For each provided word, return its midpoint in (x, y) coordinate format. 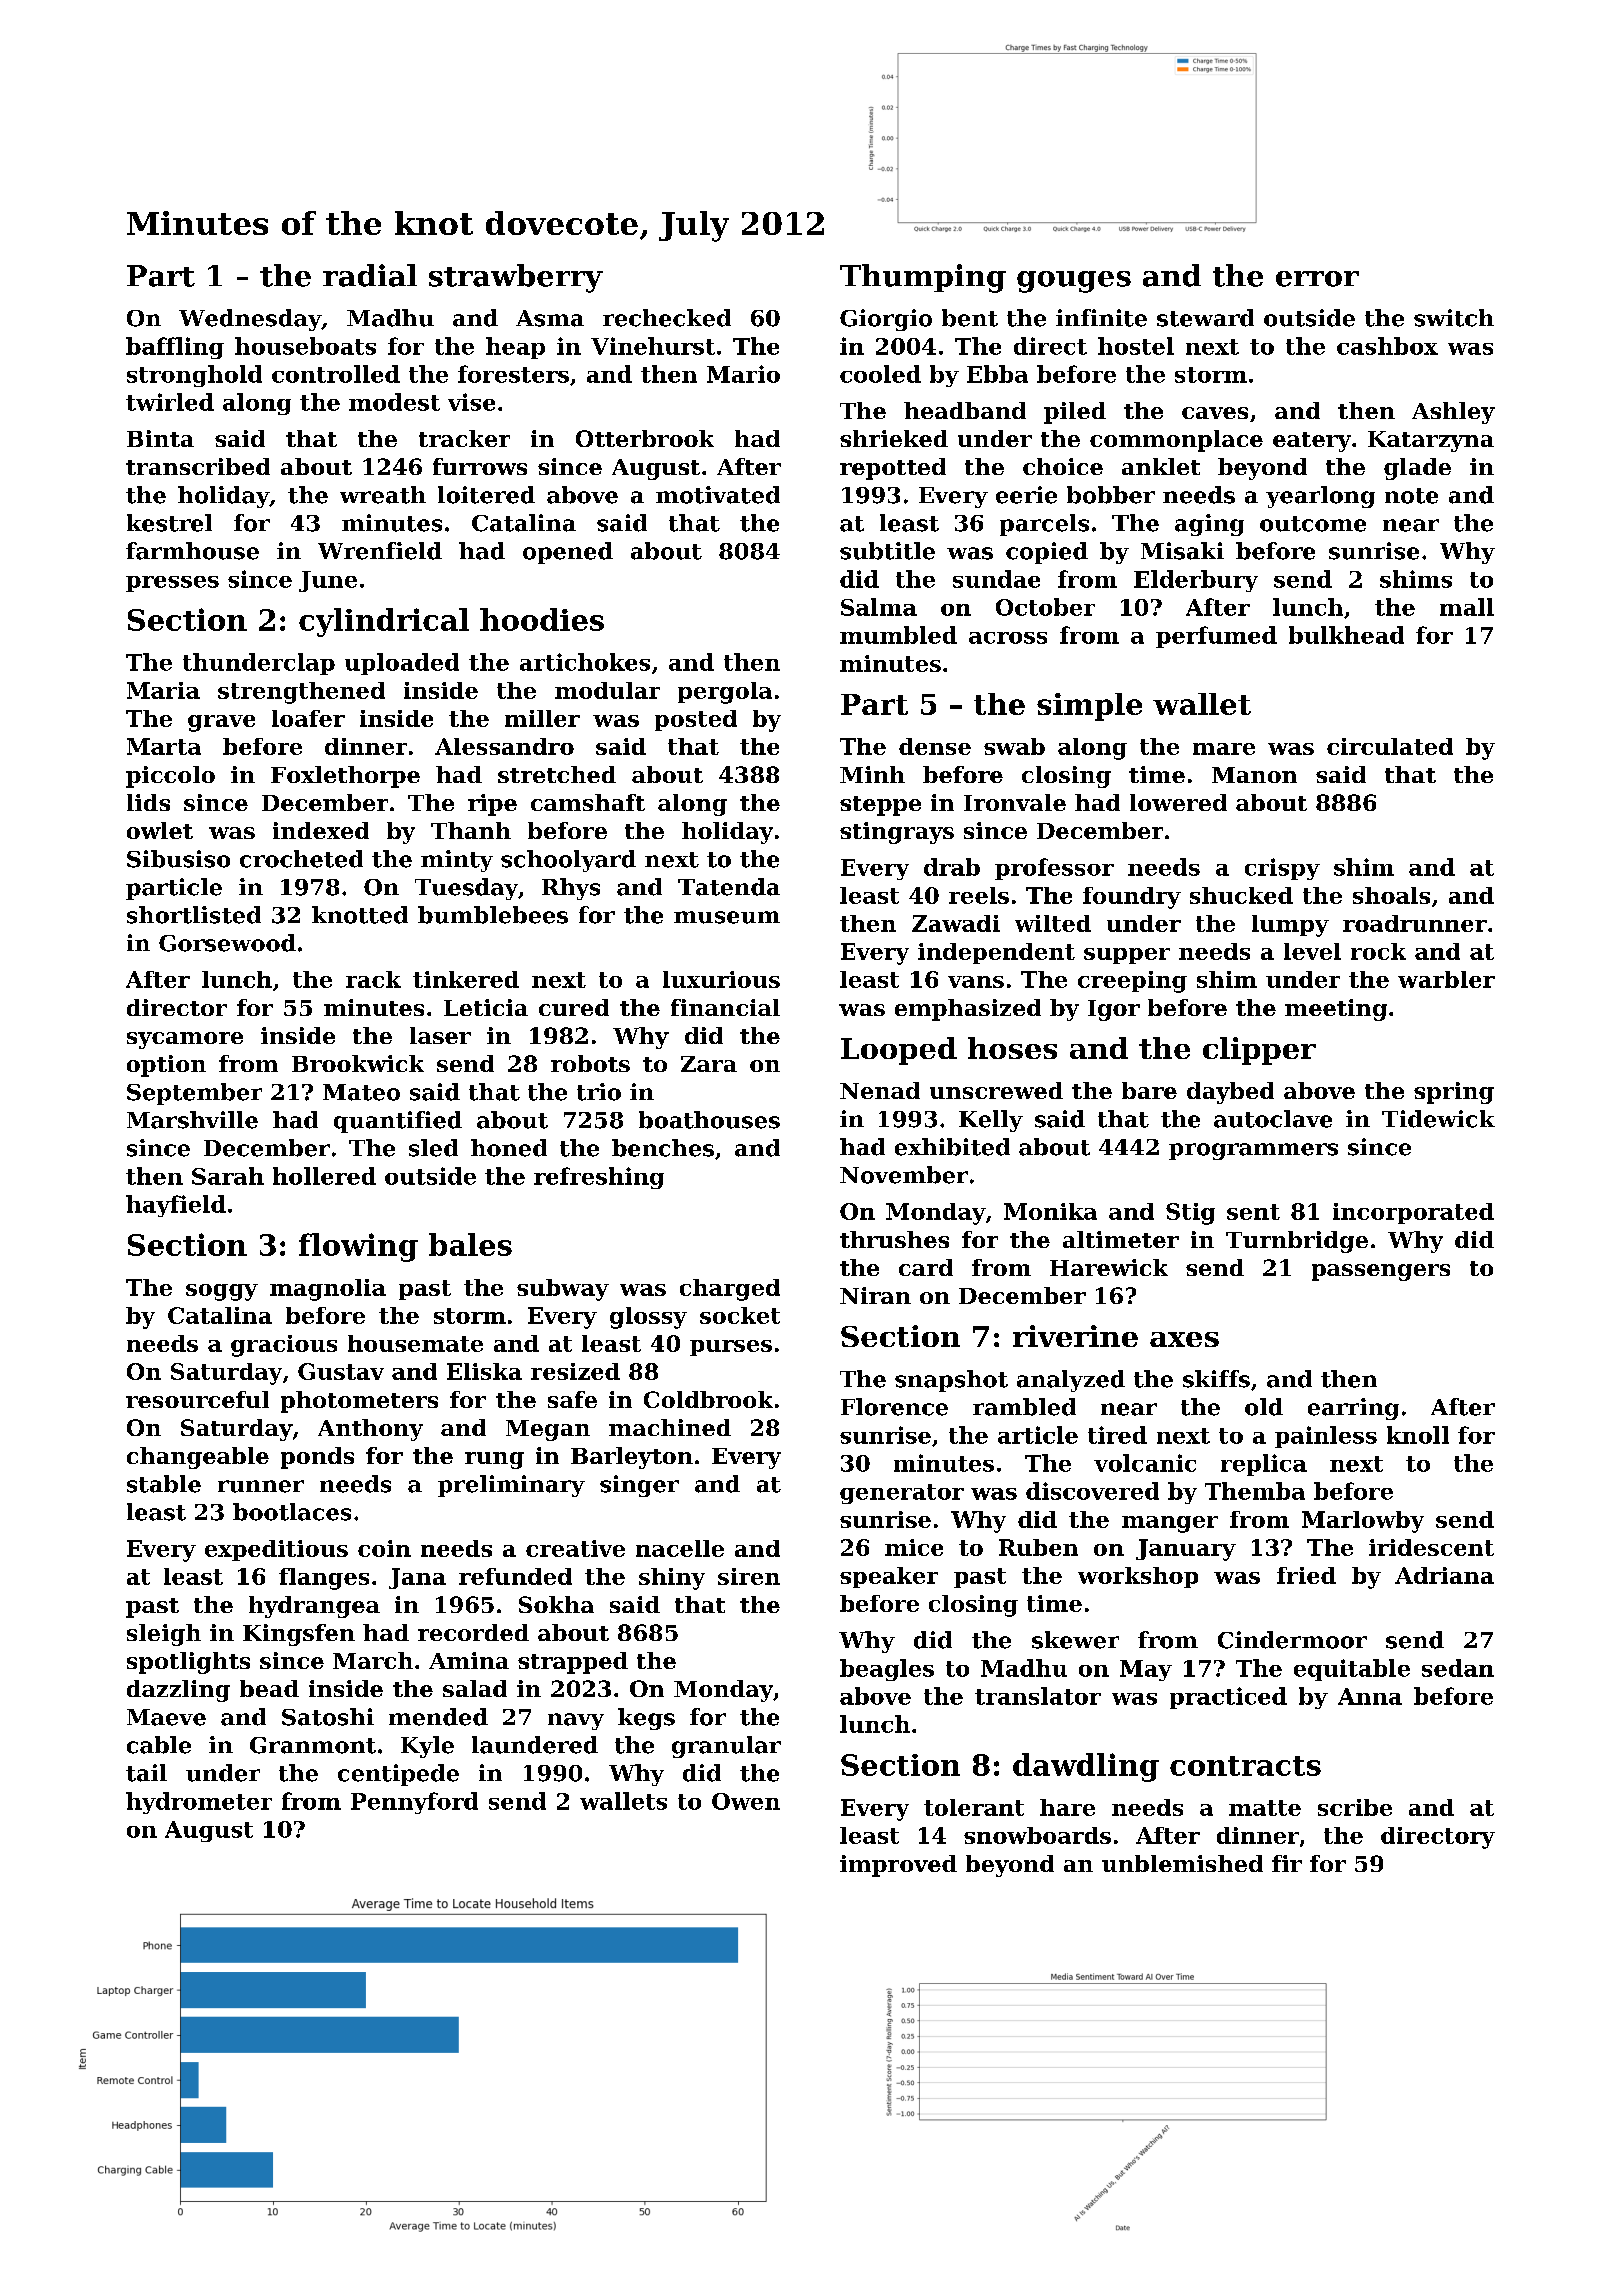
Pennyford (414, 1803)
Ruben (1038, 1547)
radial (370, 275)
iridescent (1431, 1547)
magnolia (328, 1290)
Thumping (923, 278)
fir (1287, 1863)
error (1317, 279)
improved (898, 1866)
